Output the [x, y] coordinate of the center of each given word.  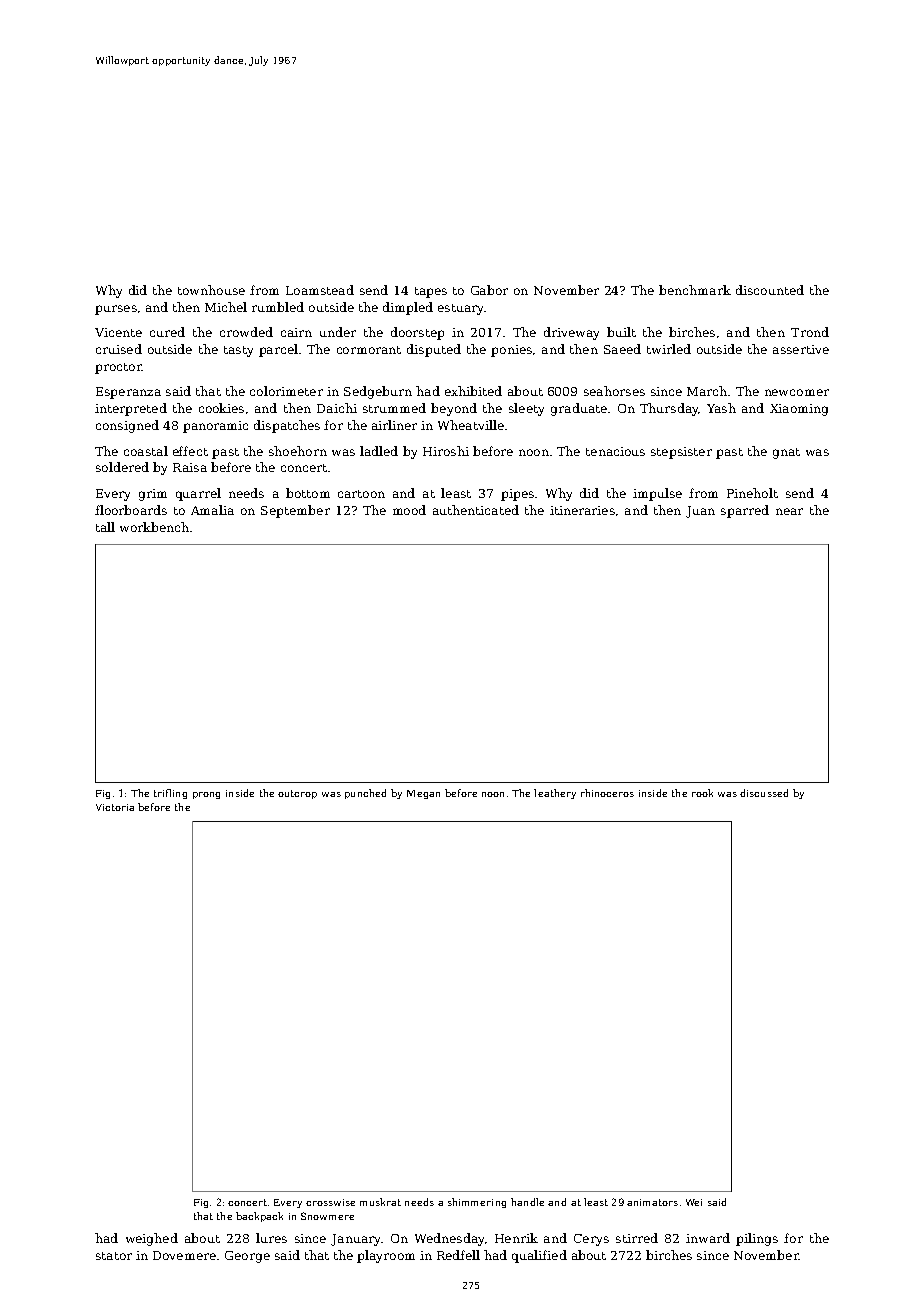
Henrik [516, 1238]
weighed [152, 1239]
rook [702, 793]
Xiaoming [799, 410]
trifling [170, 794]
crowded [246, 332]
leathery [555, 794]
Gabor [489, 290]
